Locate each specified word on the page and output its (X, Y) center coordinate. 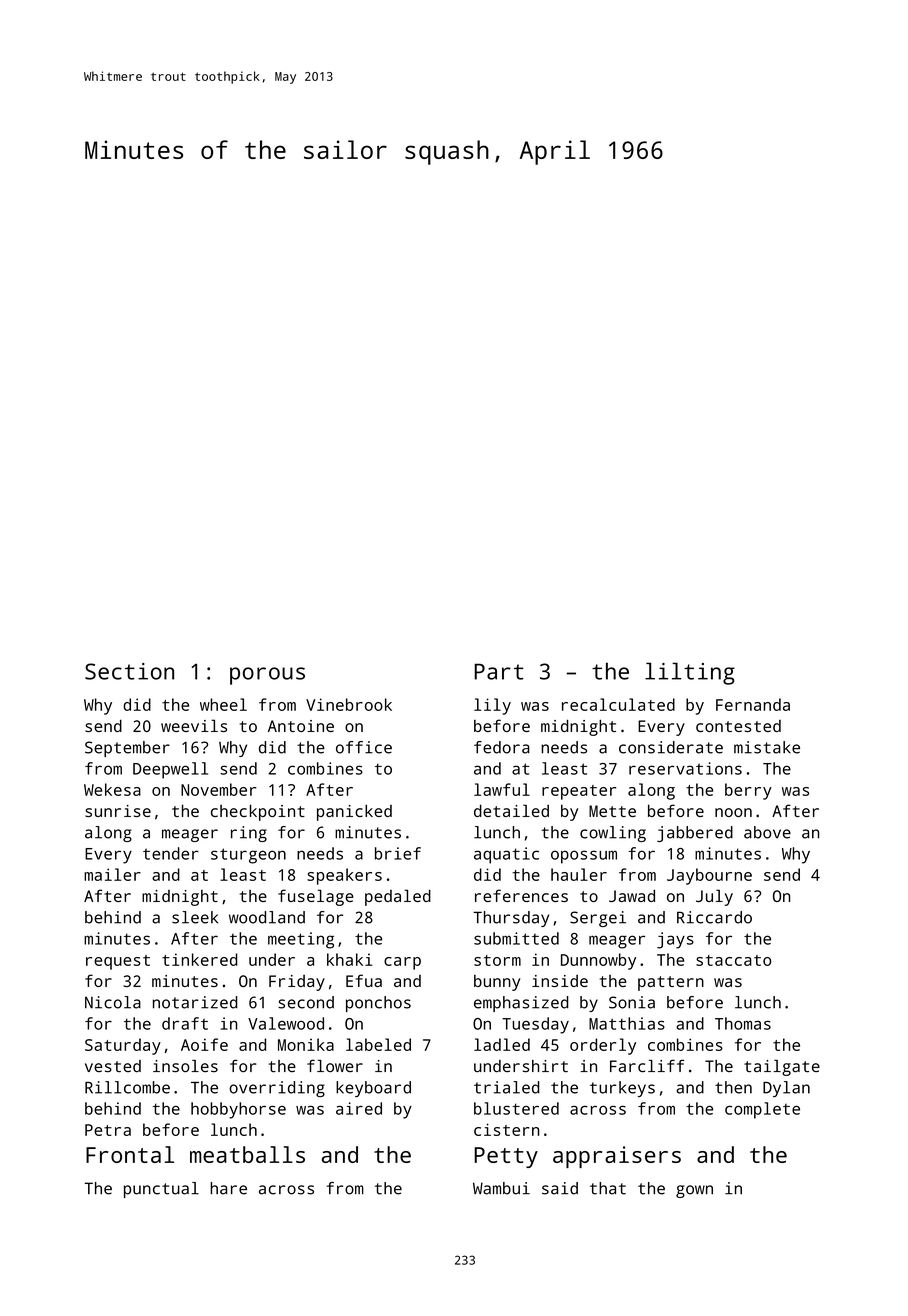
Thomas (743, 1023)
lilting (690, 673)
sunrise (118, 811)
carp (402, 963)
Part (499, 671)
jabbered (695, 834)
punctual (161, 1190)
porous (267, 676)
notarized (195, 1002)
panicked (354, 813)
